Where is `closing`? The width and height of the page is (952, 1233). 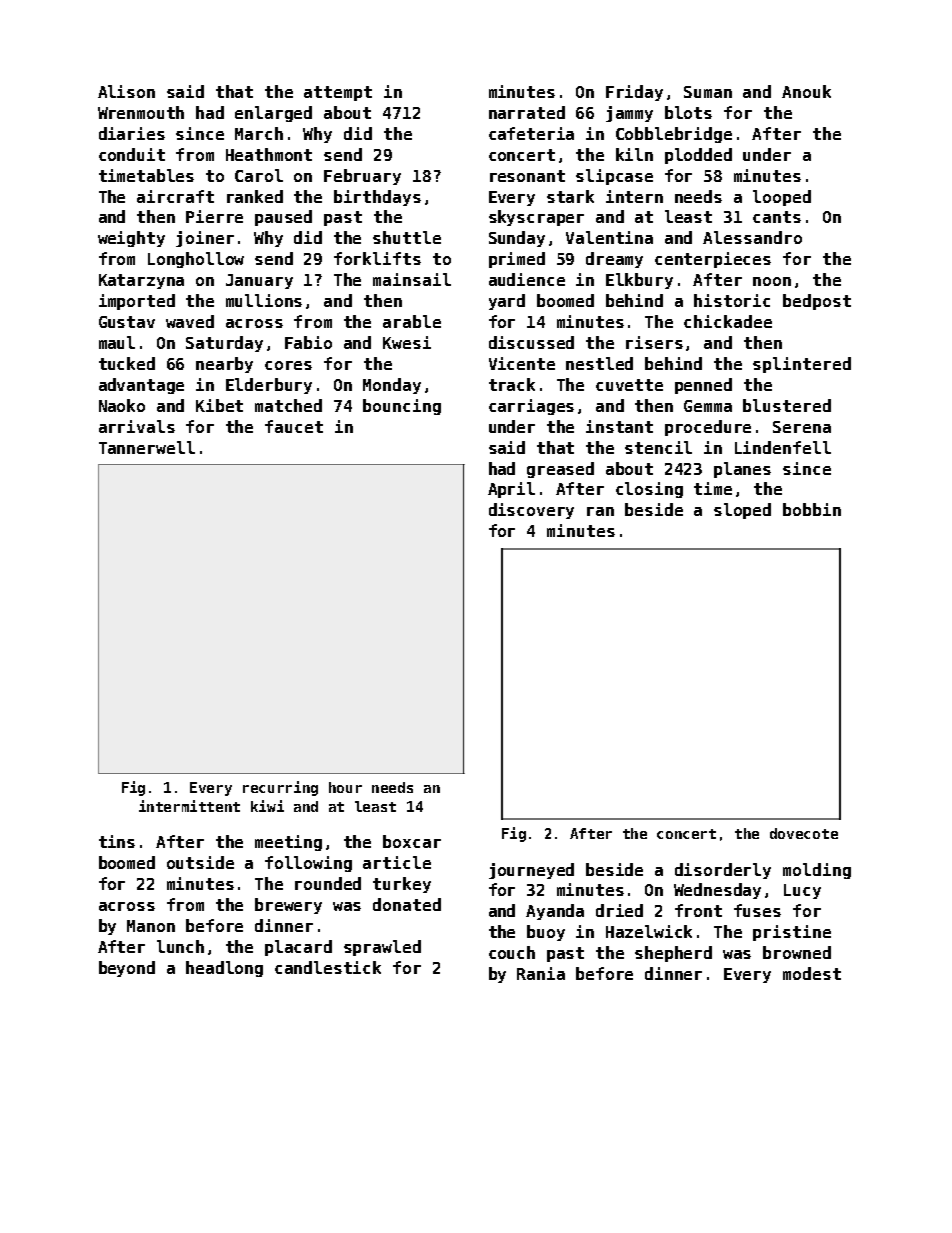
closing is located at coordinates (649, 490).
